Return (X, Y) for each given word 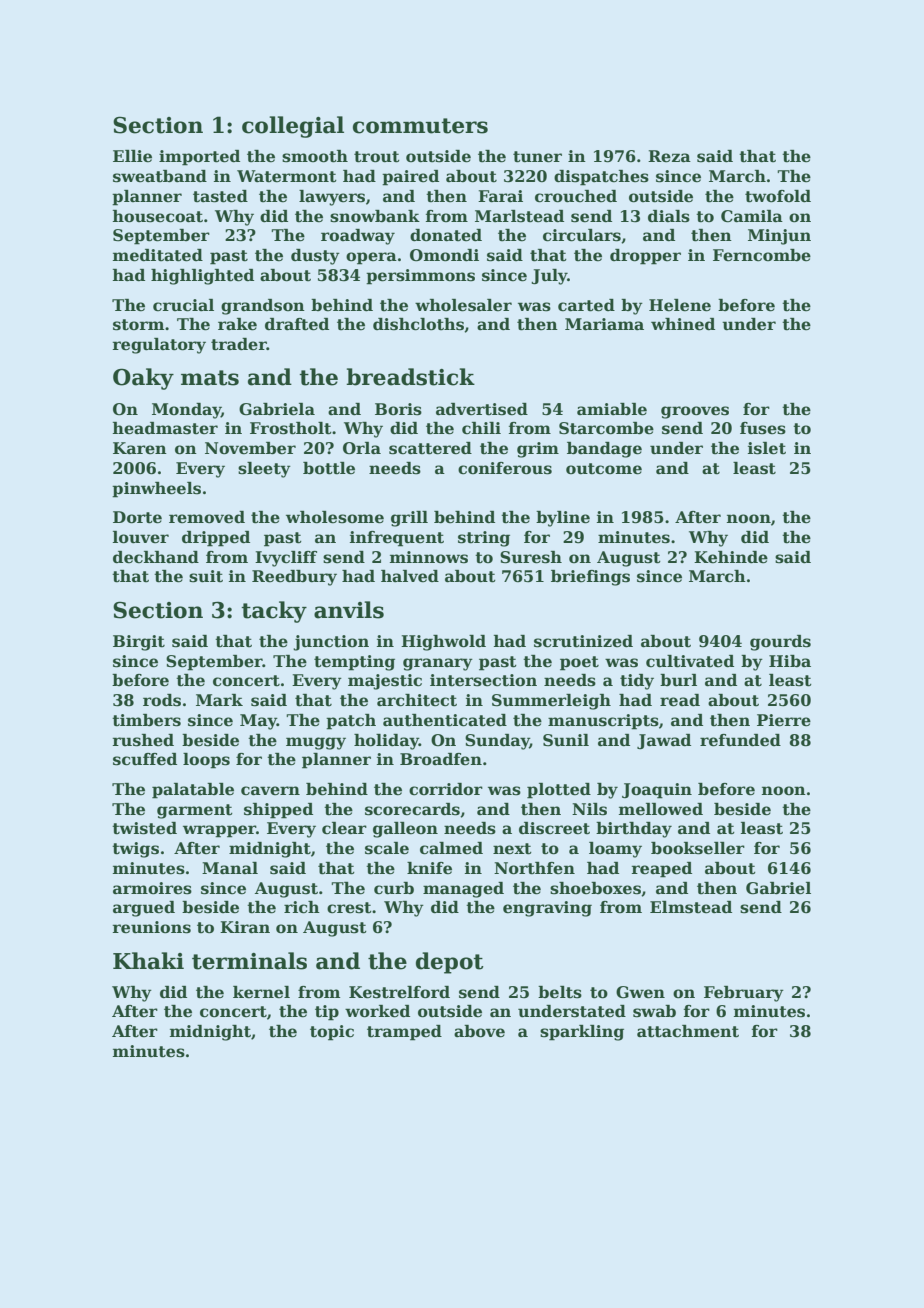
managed (463, 890)
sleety (264, 470)
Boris (398, 409)
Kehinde (731, 557)
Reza (669, 156)
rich (302, 907)
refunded (740, 740)
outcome (604, 469)
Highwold (443, 643)
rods (162, 700)
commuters (420, 126)
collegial (293, 127)
